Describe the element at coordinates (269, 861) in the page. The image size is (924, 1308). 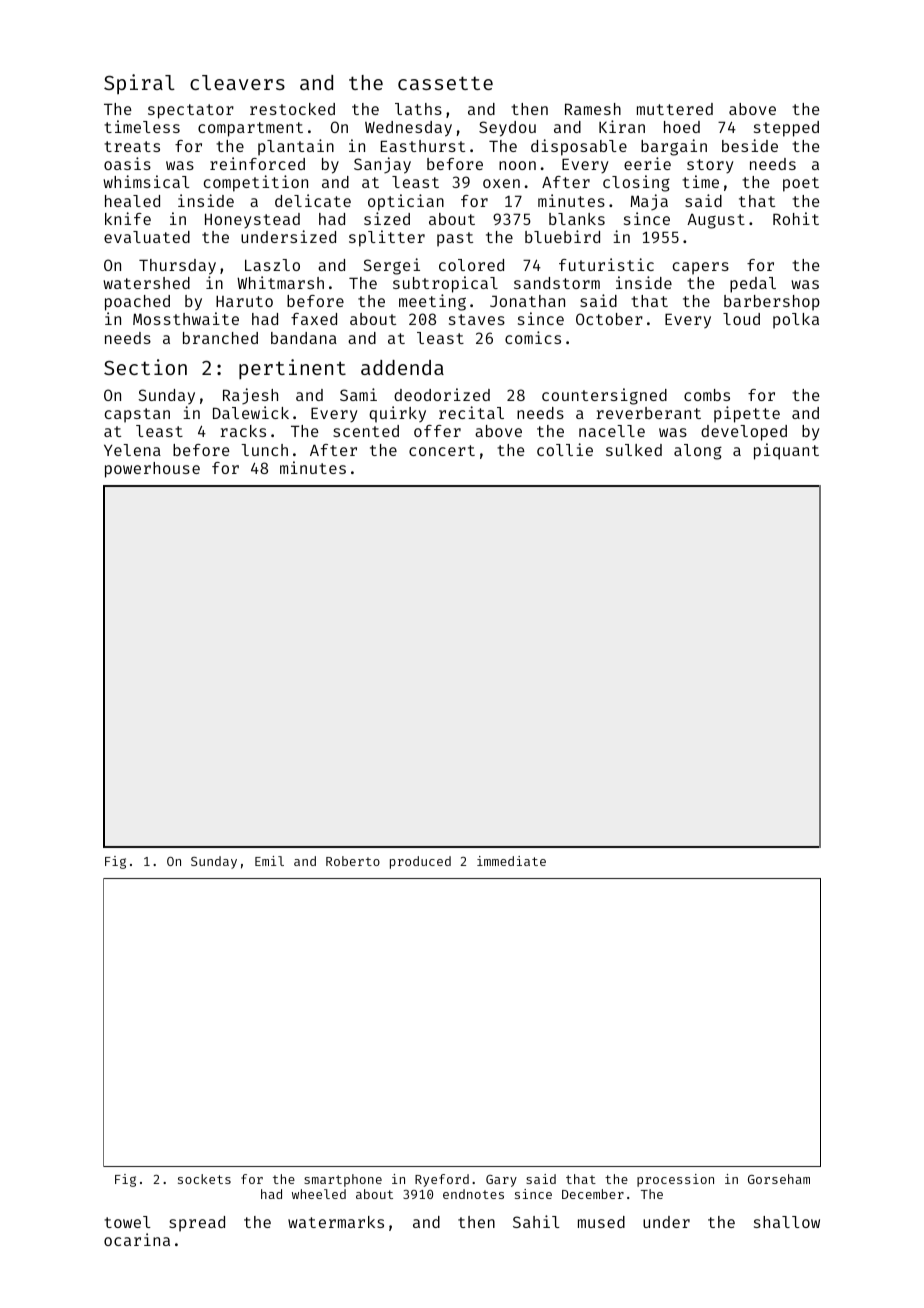
I see `Emil` at that location.
